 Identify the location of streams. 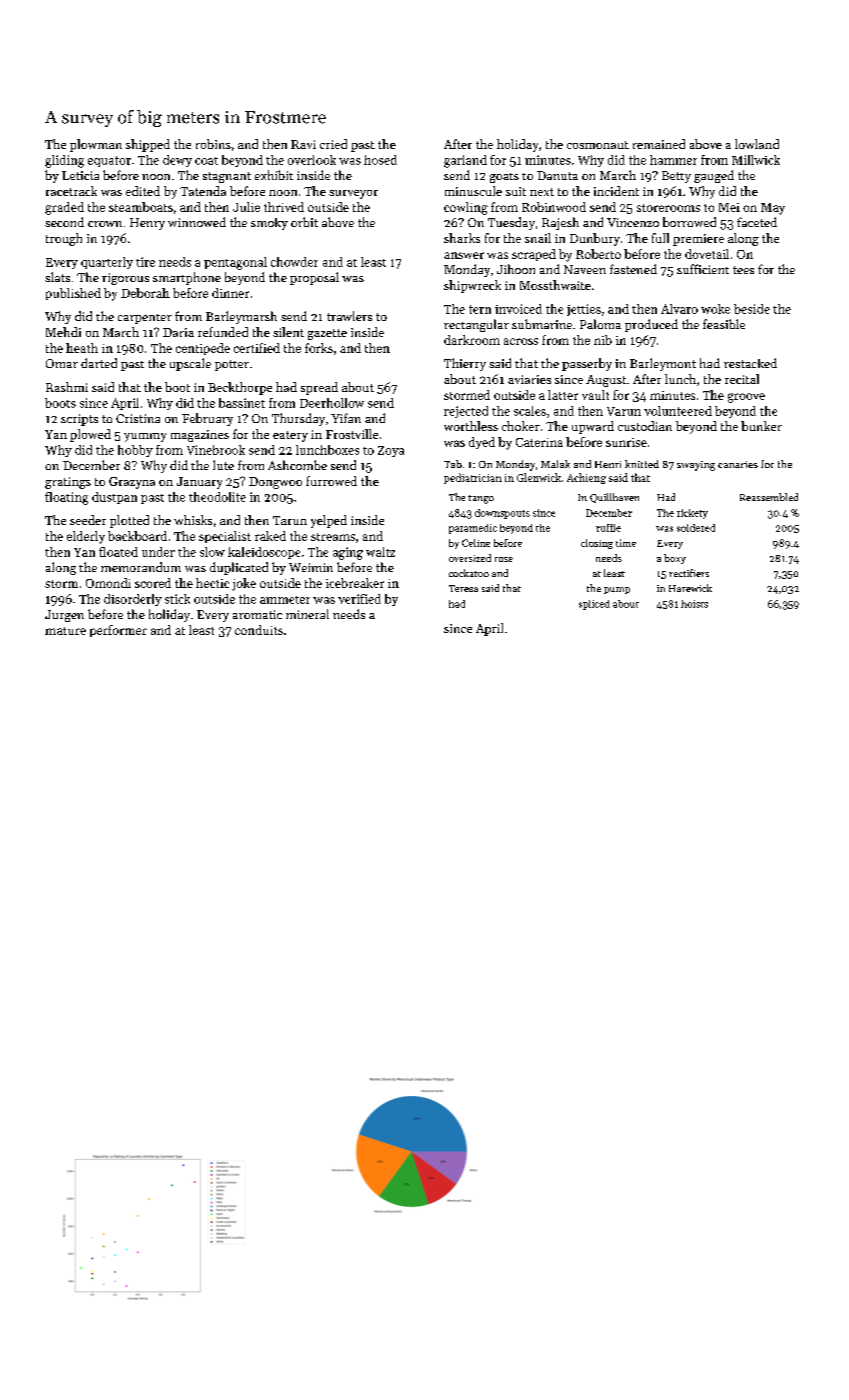
(333, 537).
